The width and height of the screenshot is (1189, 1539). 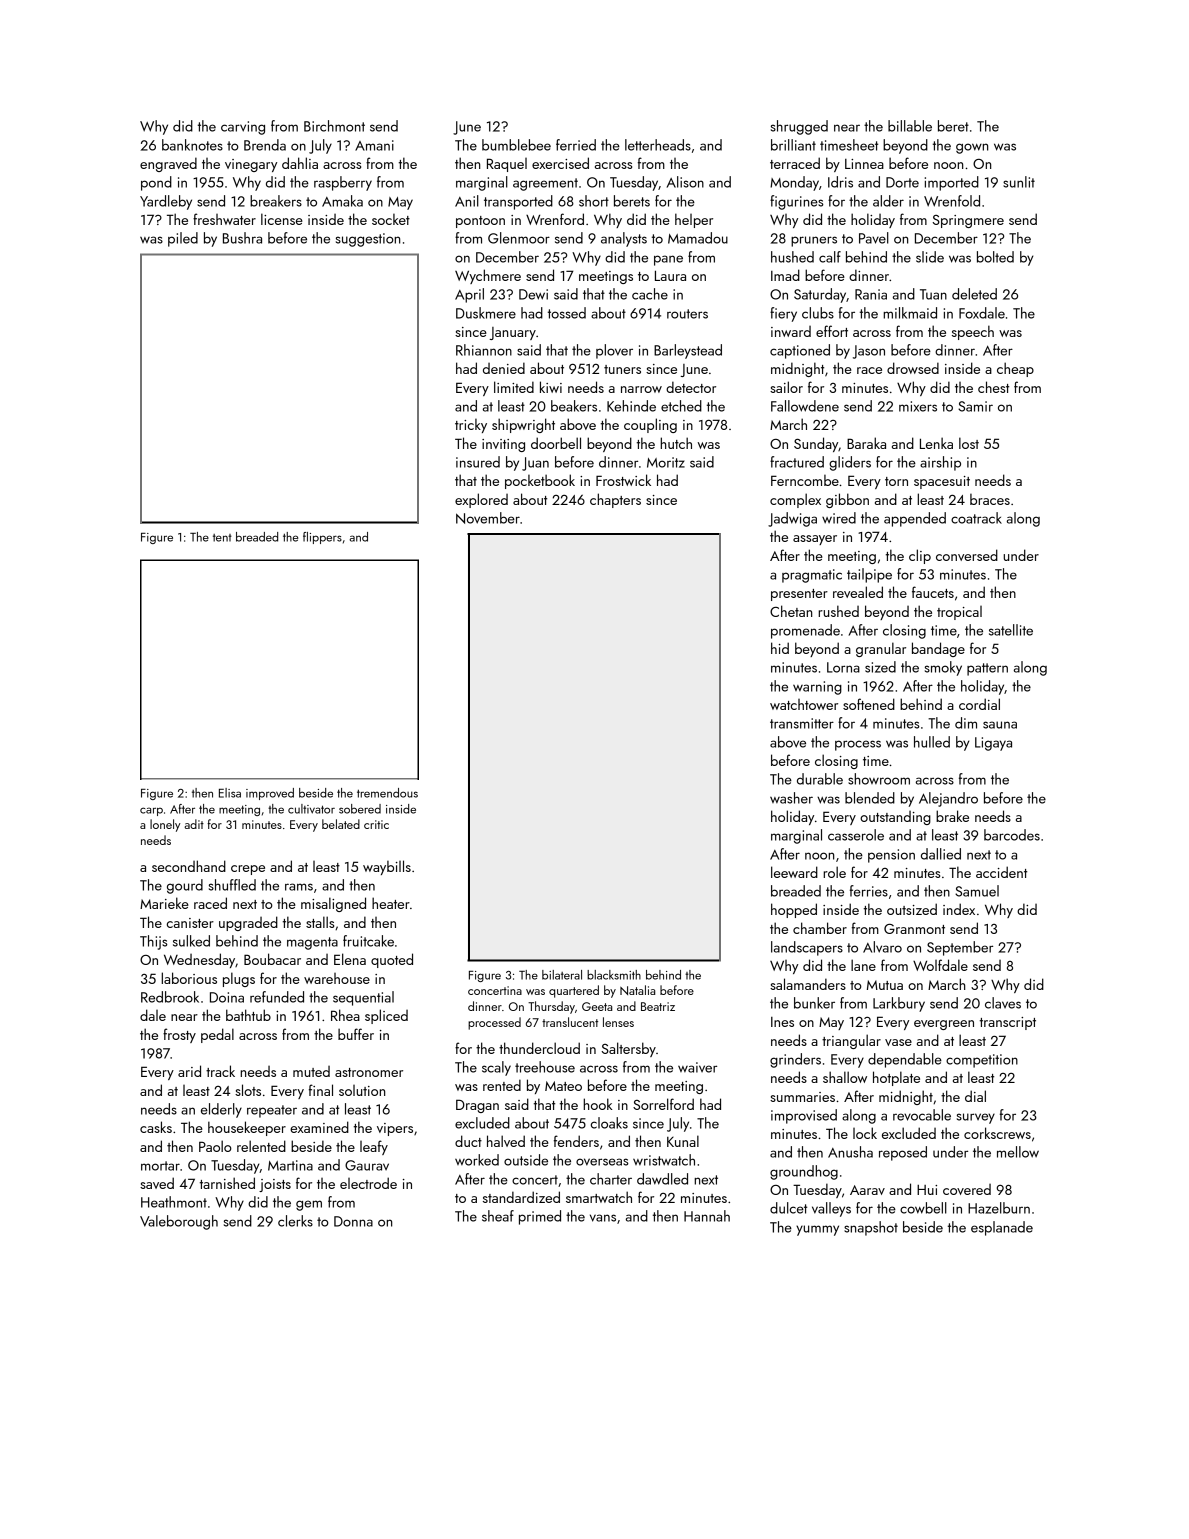 I want to click on carp, so click(x=151, y=811).
